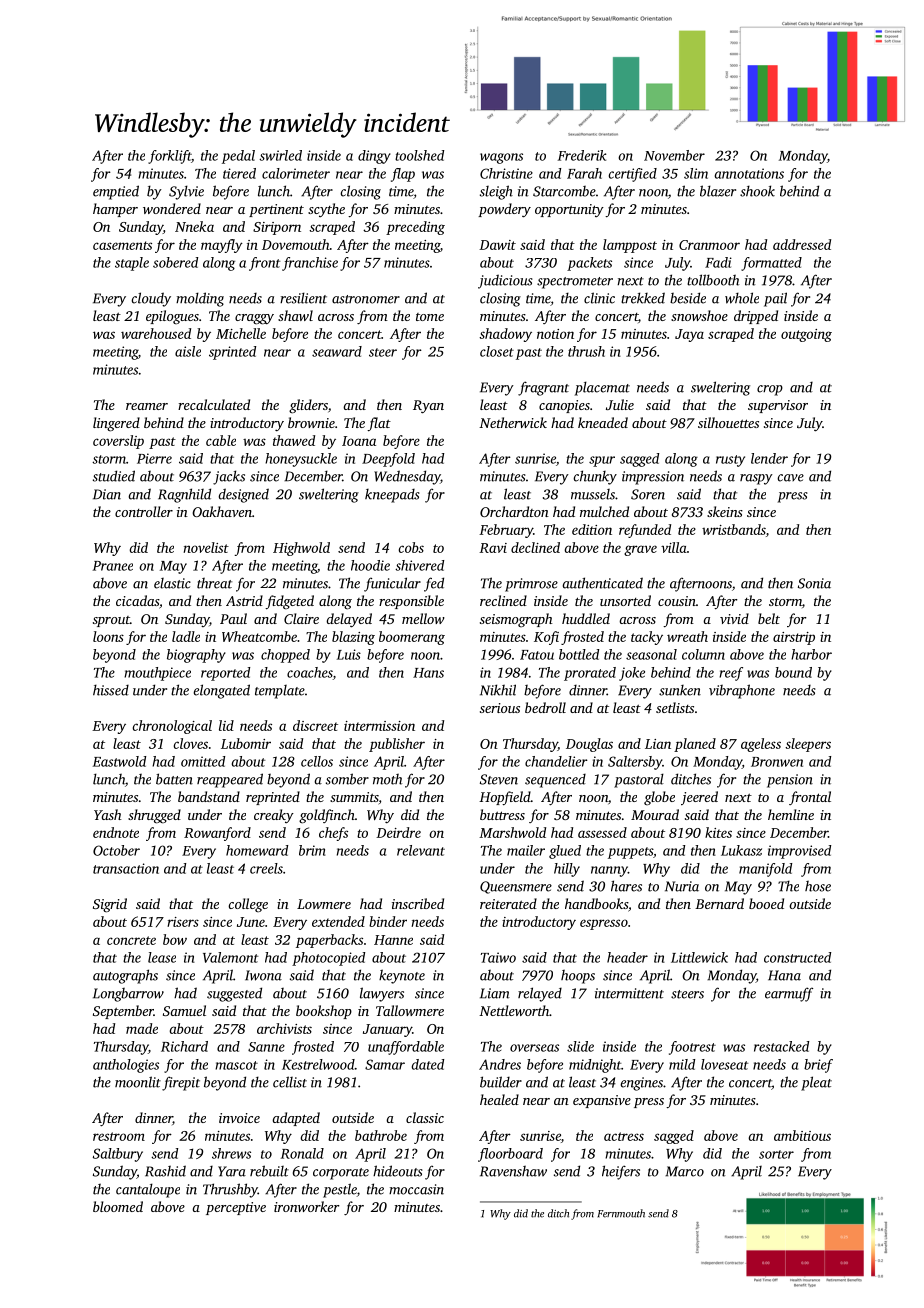  Describe the element at coordinates (428, 407) in the screenshot. I see `Ryan` at that location.
